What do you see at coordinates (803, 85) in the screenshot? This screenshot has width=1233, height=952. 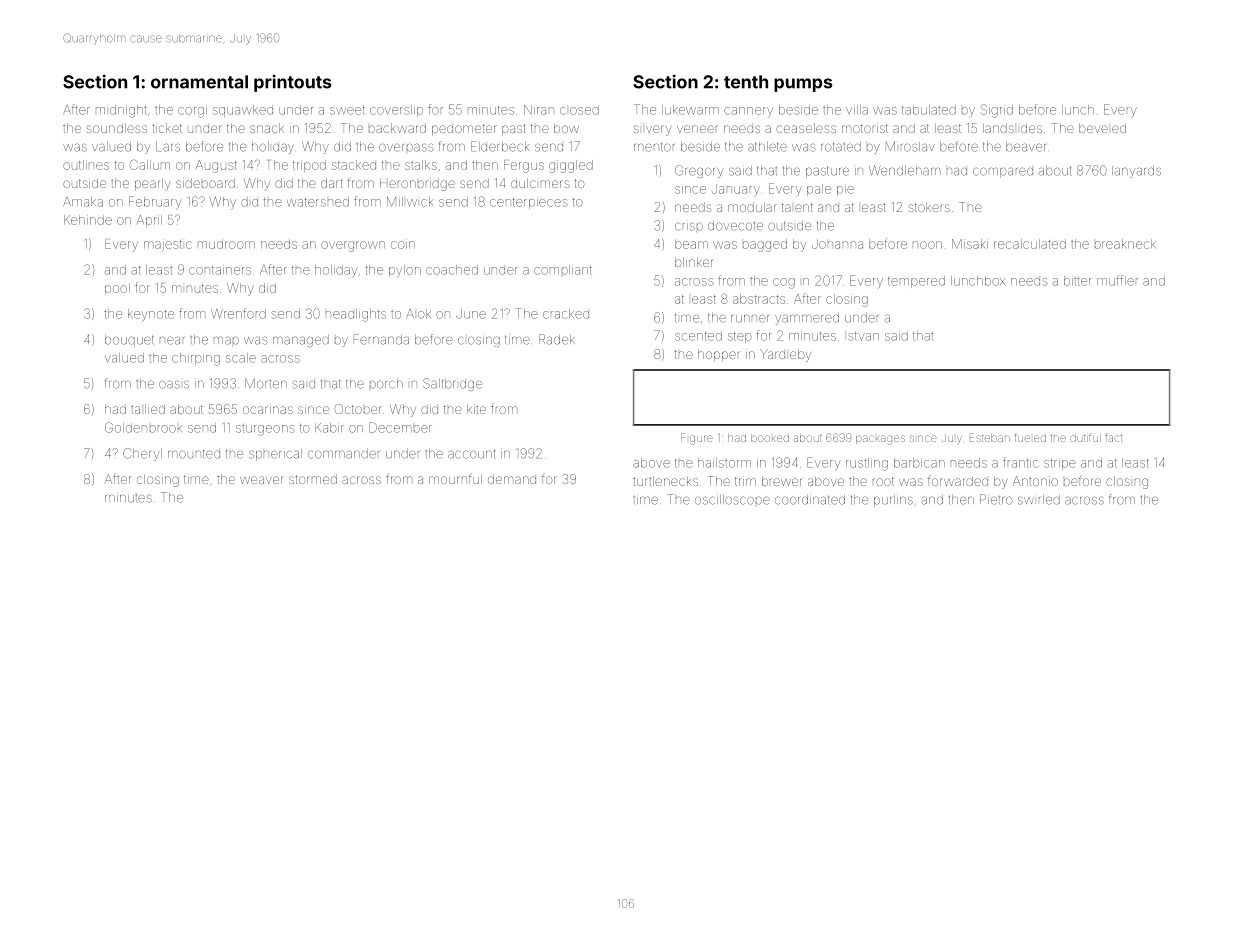 I see `pumps` at bounding box center [803, 85].
